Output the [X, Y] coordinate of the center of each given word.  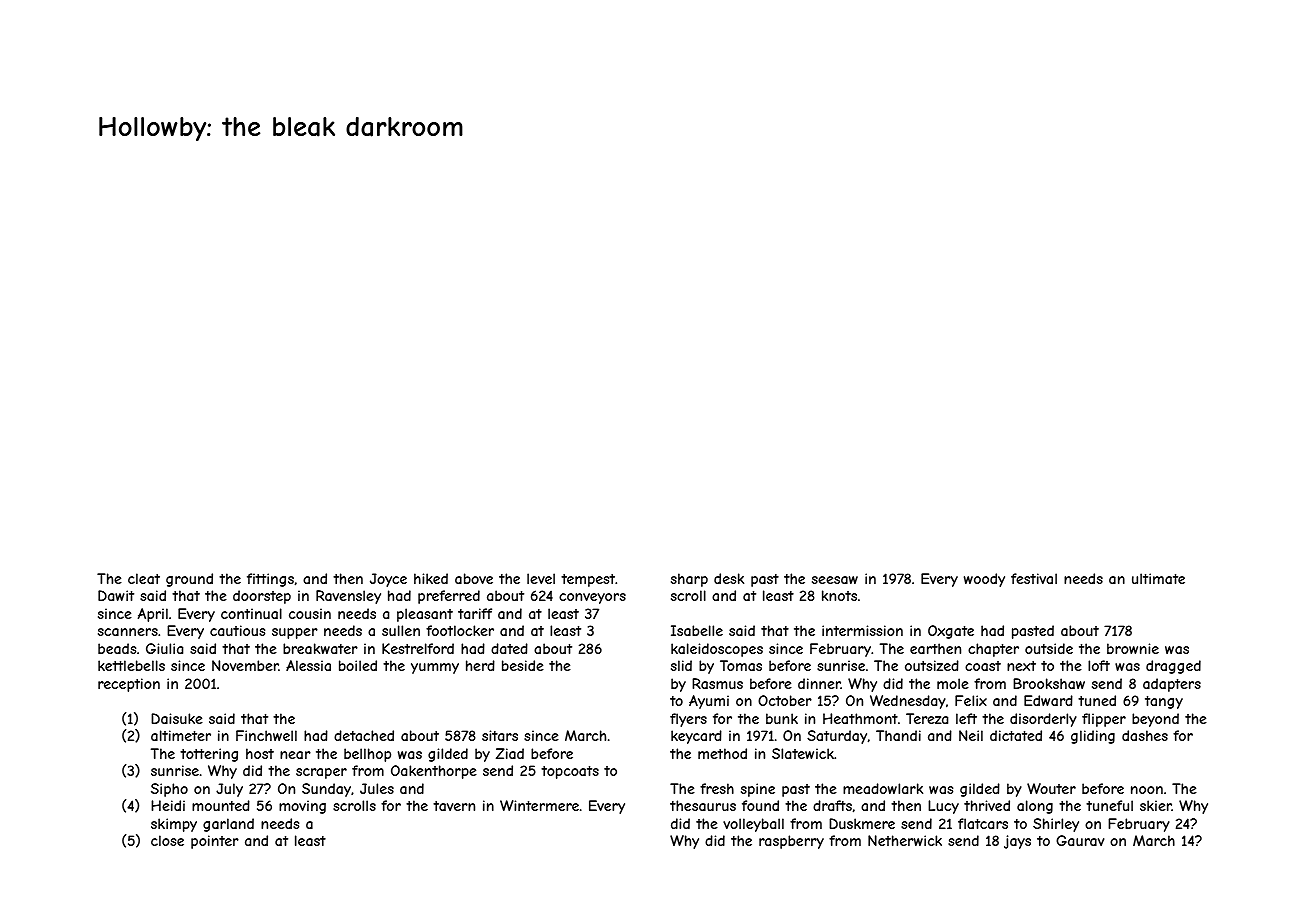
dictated [1016, 735]
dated [509, 648]
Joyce [388, 580]
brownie [1133, 648]
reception [129, 685]
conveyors [592, 598]
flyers [688, 720]
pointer [215, 842]
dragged [1173, 667]
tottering [209, 755]
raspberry [791, 842]
